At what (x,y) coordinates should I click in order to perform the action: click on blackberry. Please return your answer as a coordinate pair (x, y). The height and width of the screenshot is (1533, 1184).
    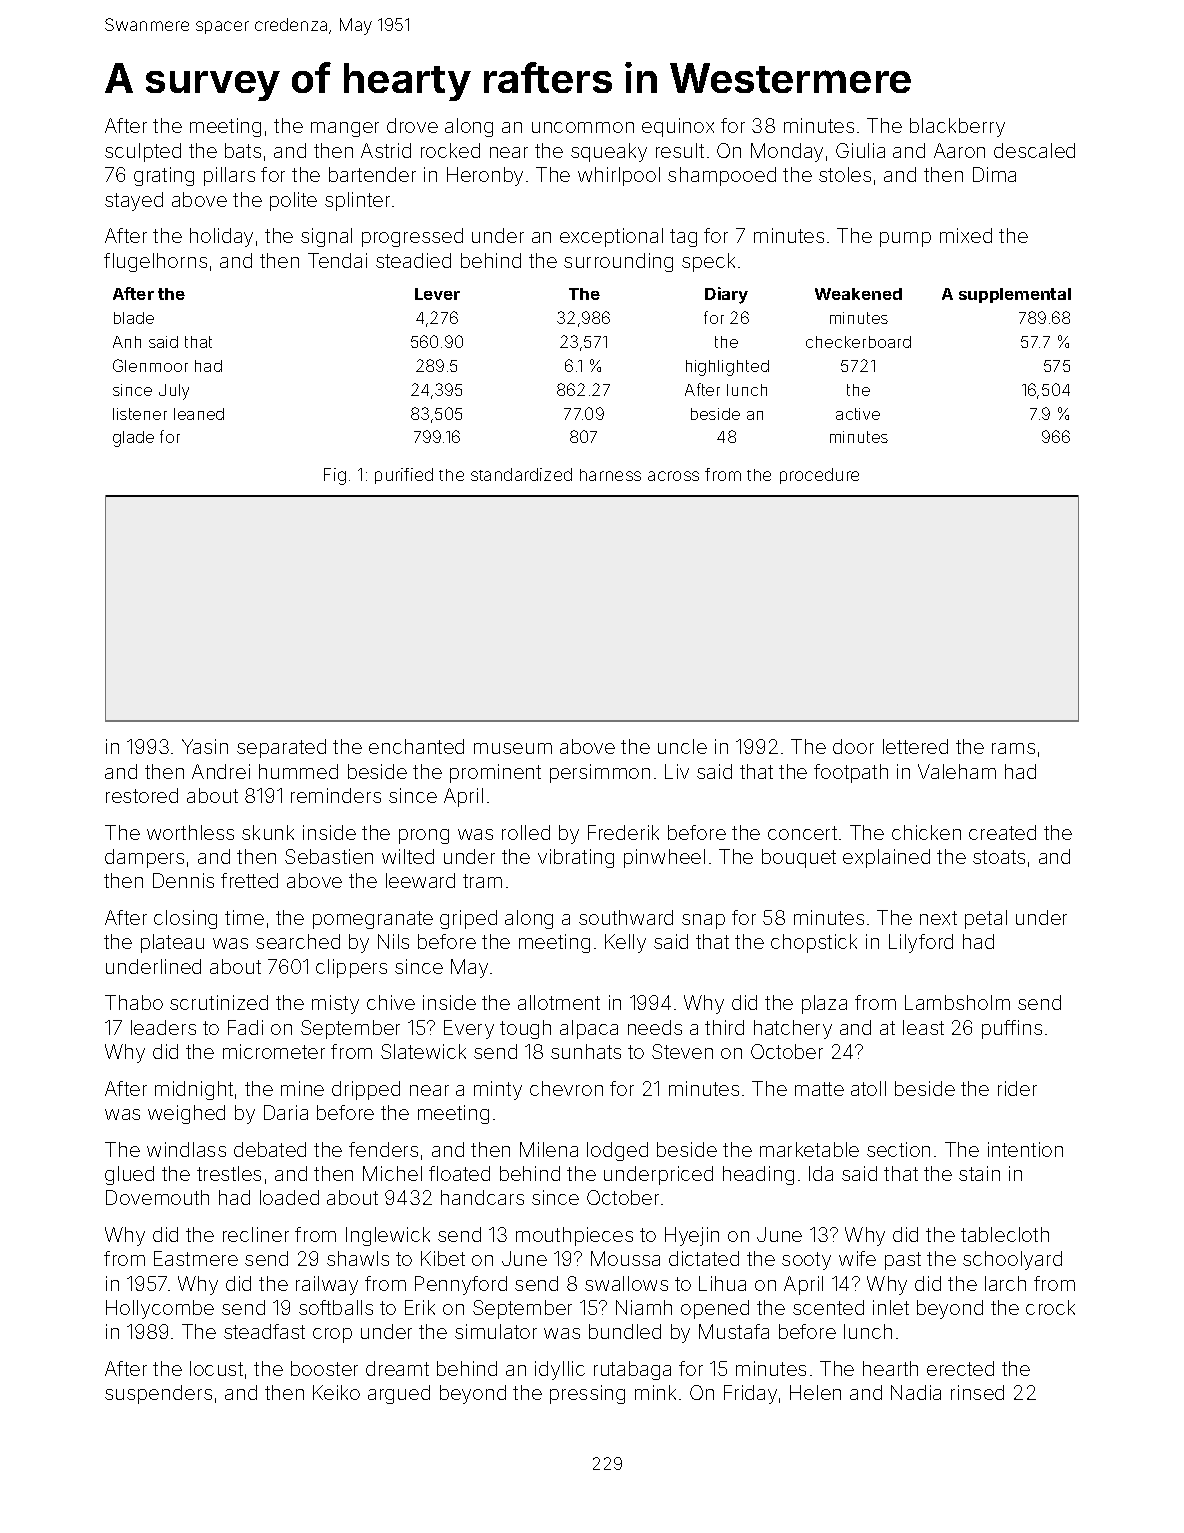
    Looking at the image, I should click on (957, 127).
